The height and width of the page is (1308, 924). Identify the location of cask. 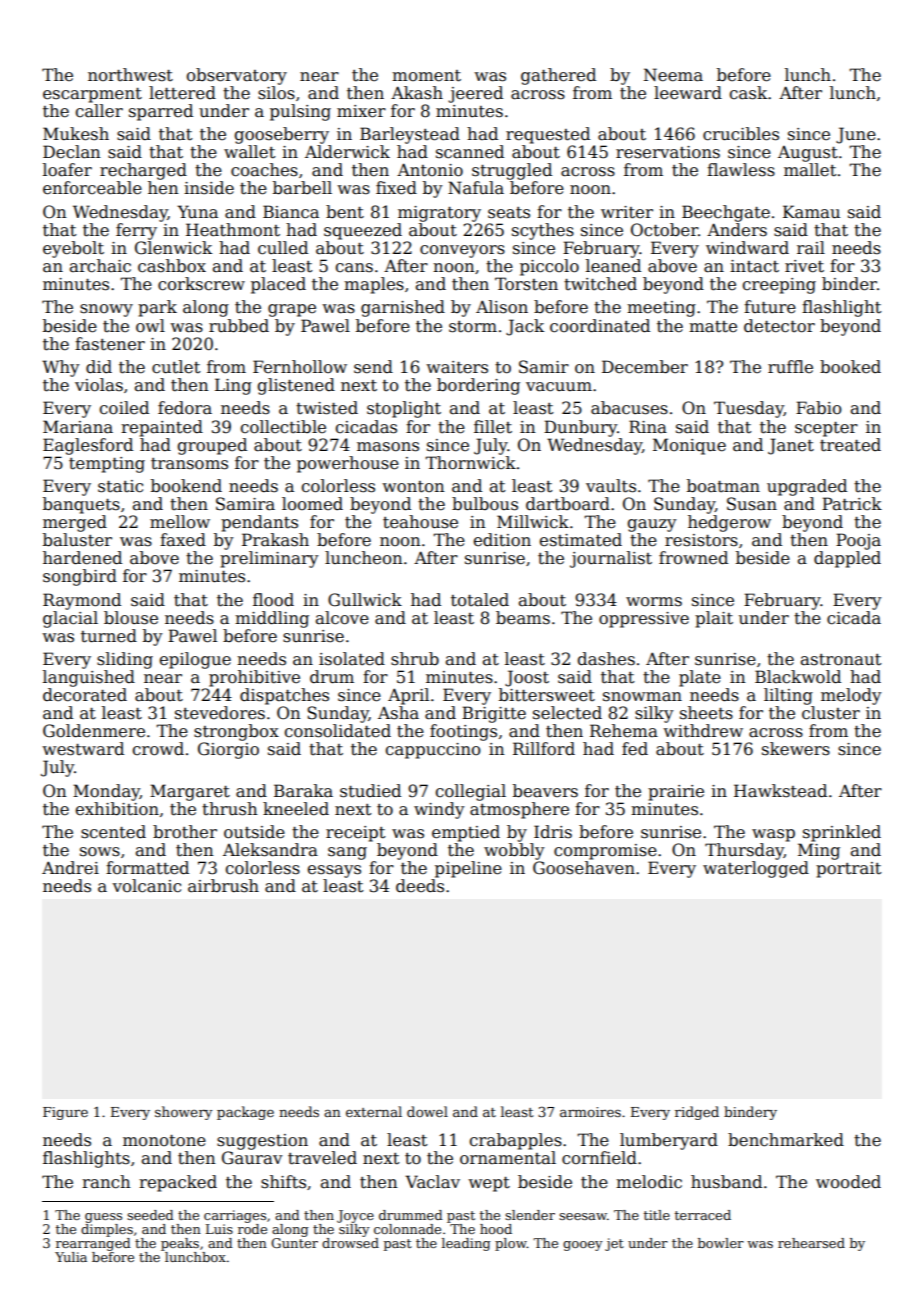
(748, 93).
